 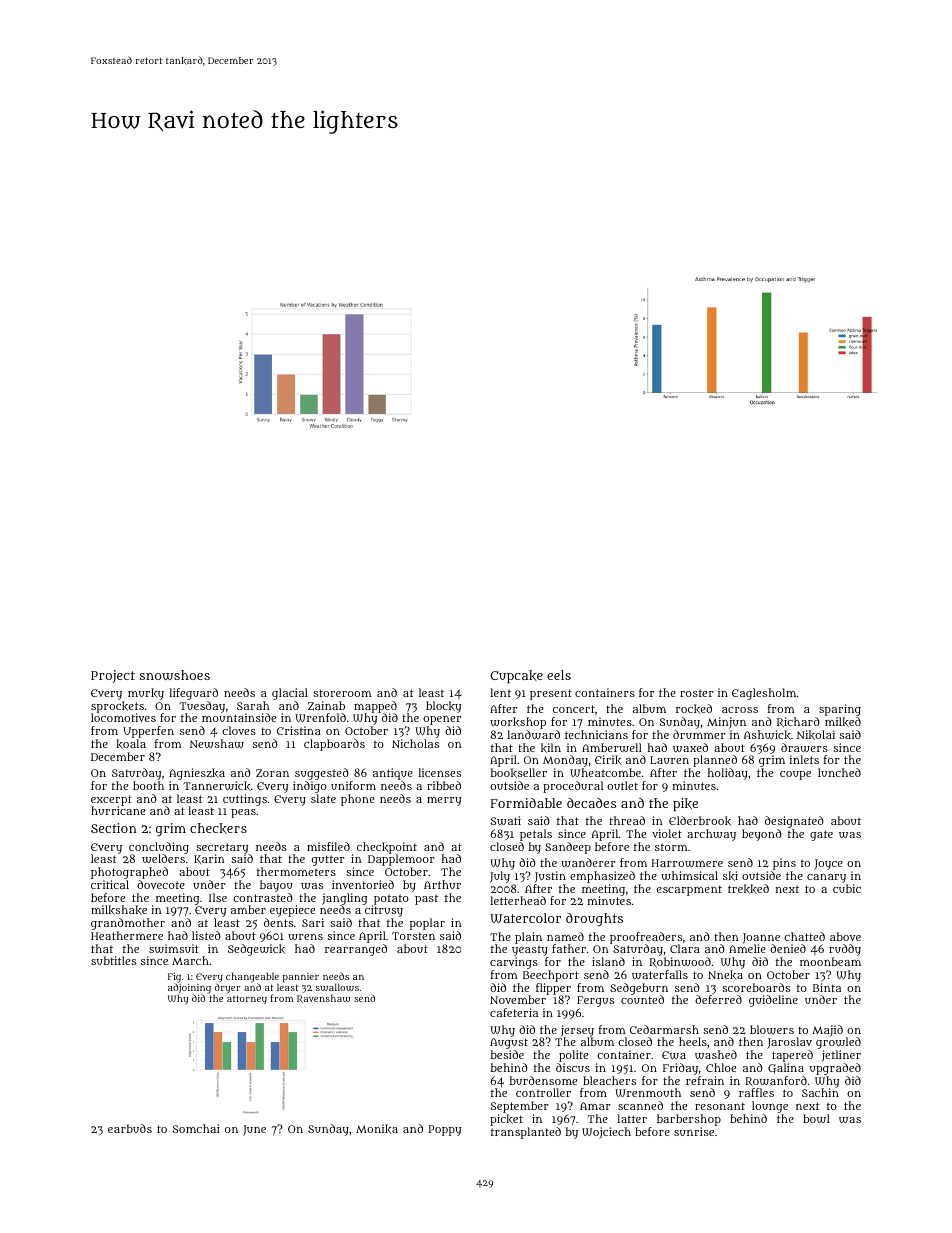 I want to click on adjoining, so click(x=189, y=989).
